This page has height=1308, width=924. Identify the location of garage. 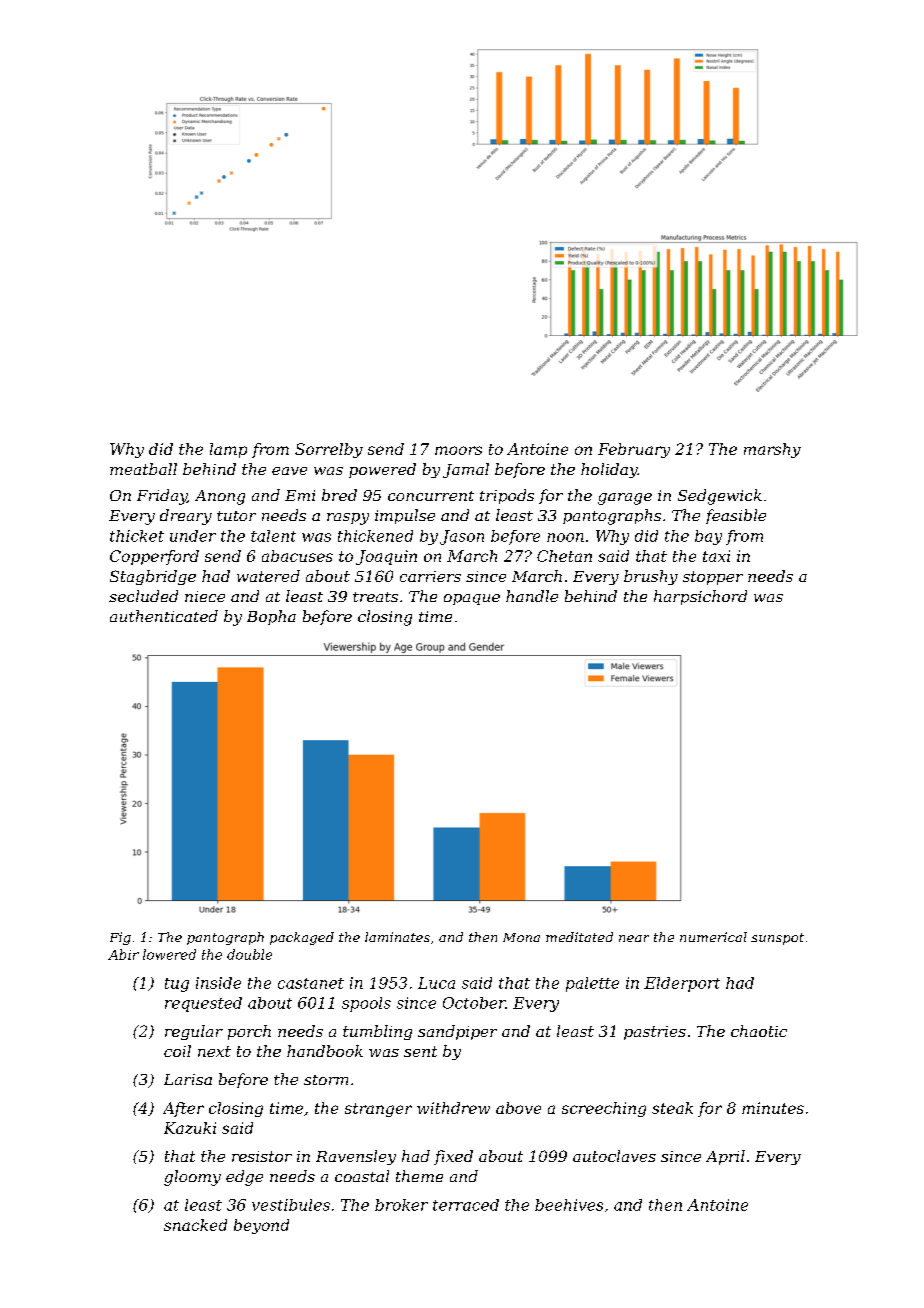
(625, 499).
